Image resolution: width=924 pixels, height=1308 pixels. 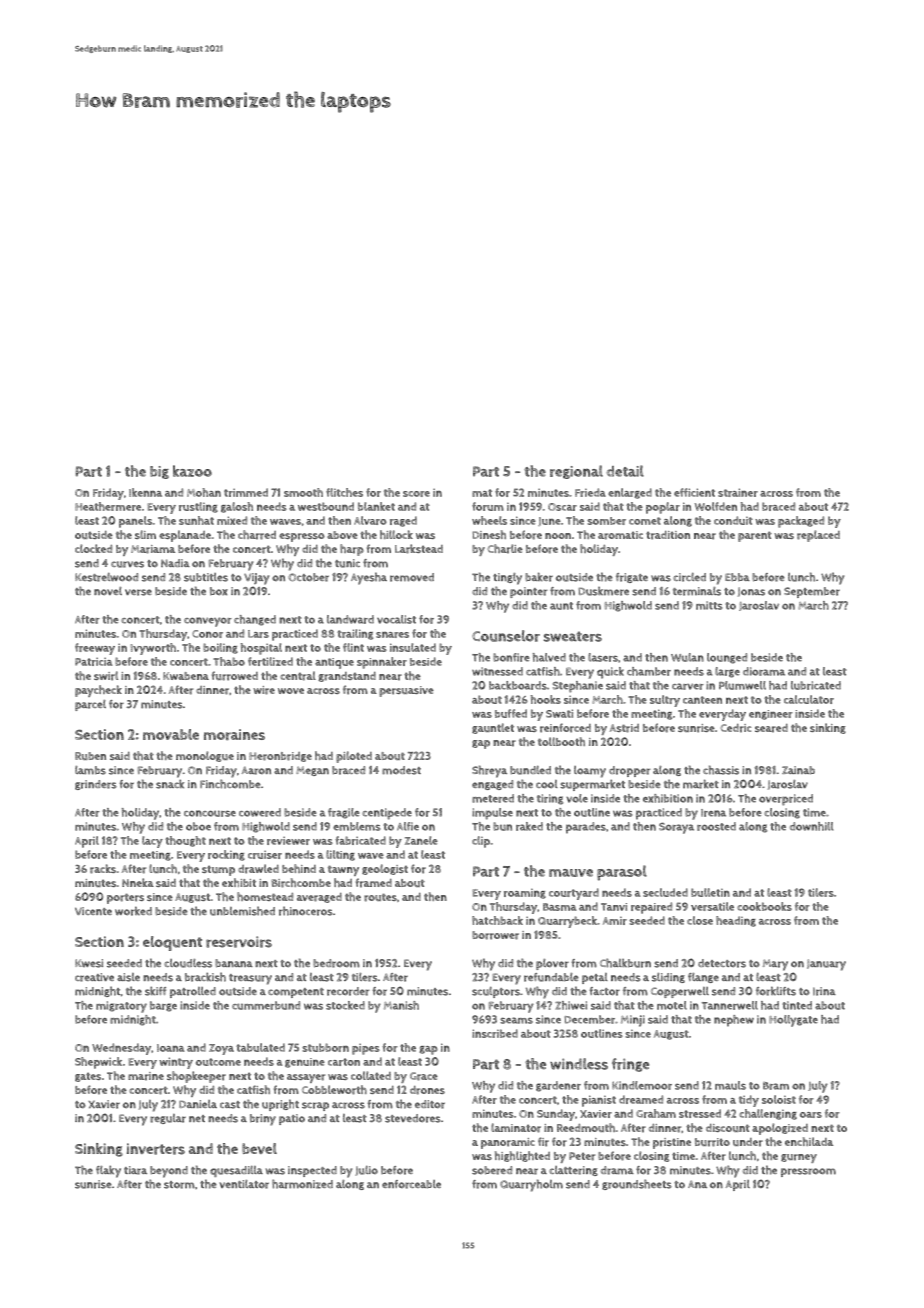 I want to click on tabulated, so click(x=260, y=1047).
